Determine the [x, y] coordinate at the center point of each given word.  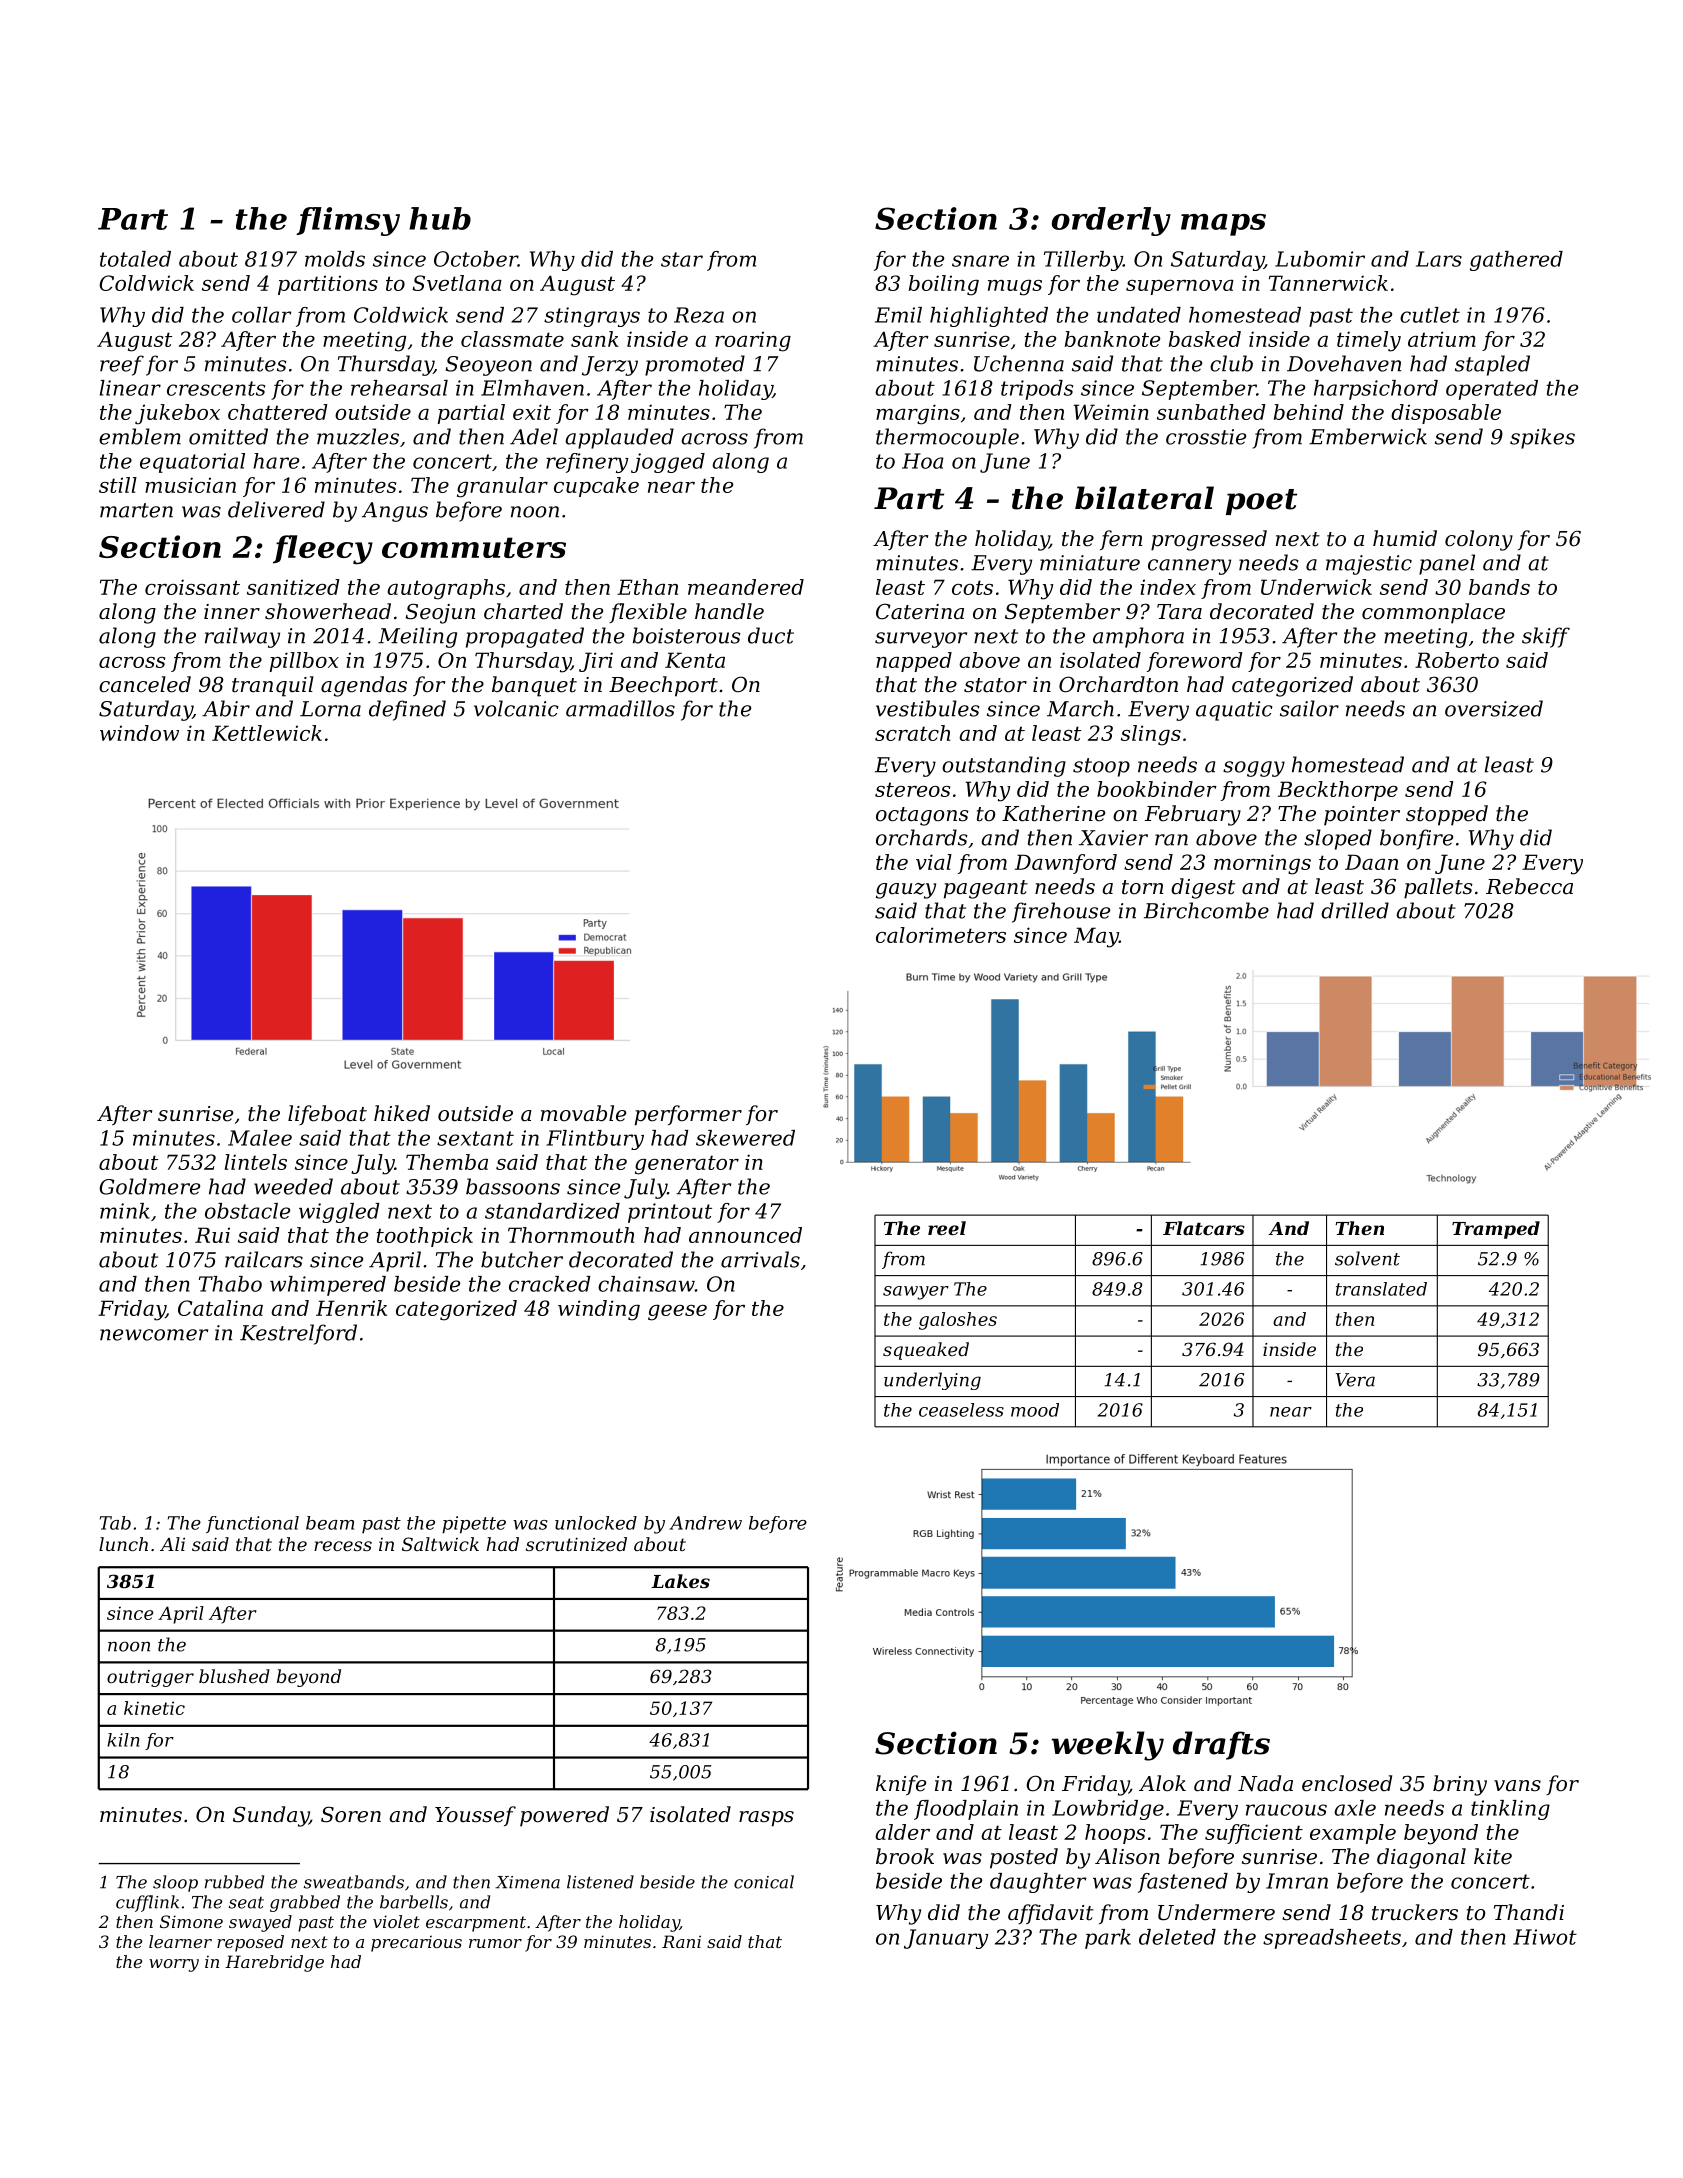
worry [174, 1965]
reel [947, 1228]
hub [440, 218]
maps [1223, 225]
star [682, 259]
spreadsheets [1332, 1939]
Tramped [1496, 1230]
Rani [681, 1941]
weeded [293, 1186]
